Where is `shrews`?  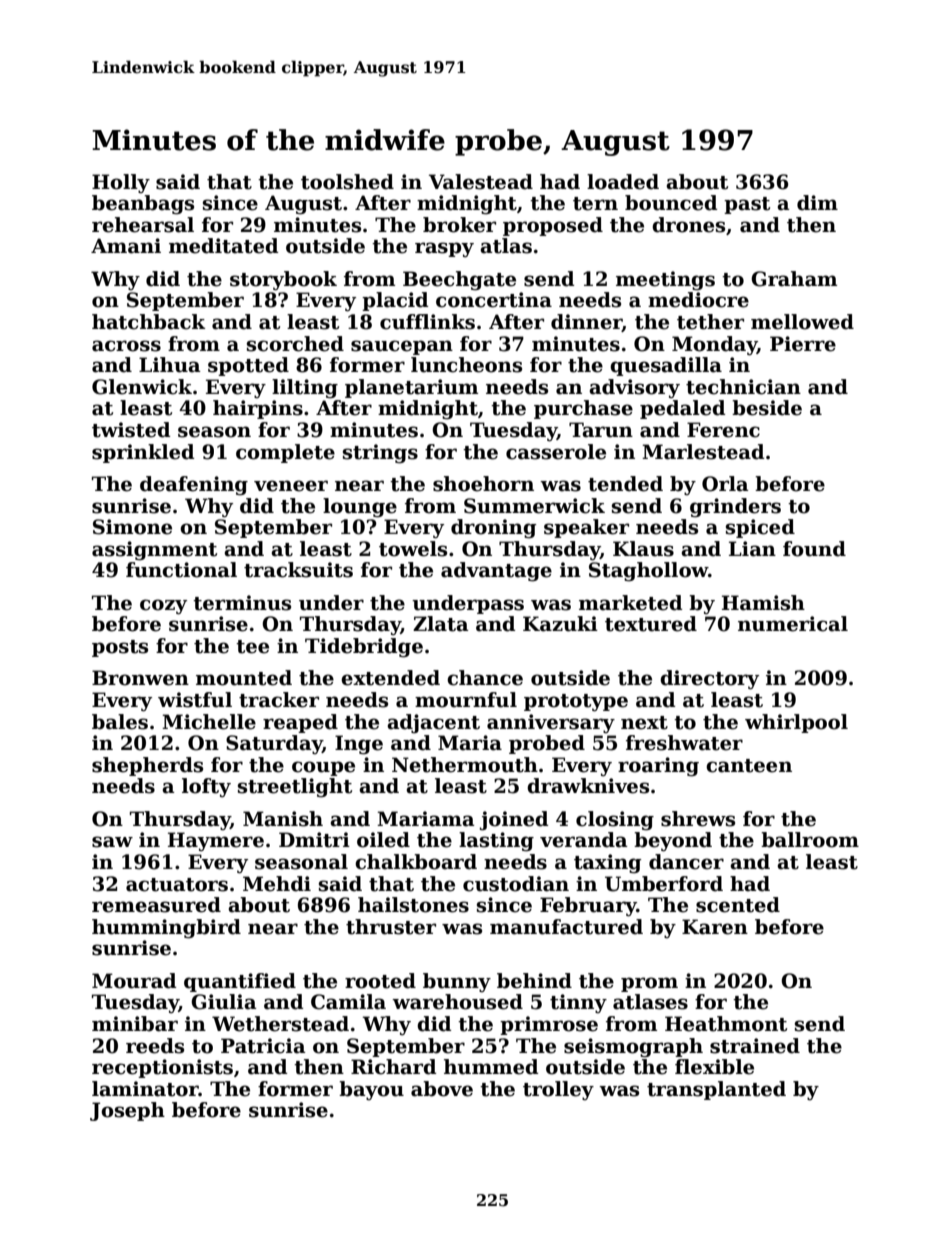 shrews is located at coordinates (698, 819).
